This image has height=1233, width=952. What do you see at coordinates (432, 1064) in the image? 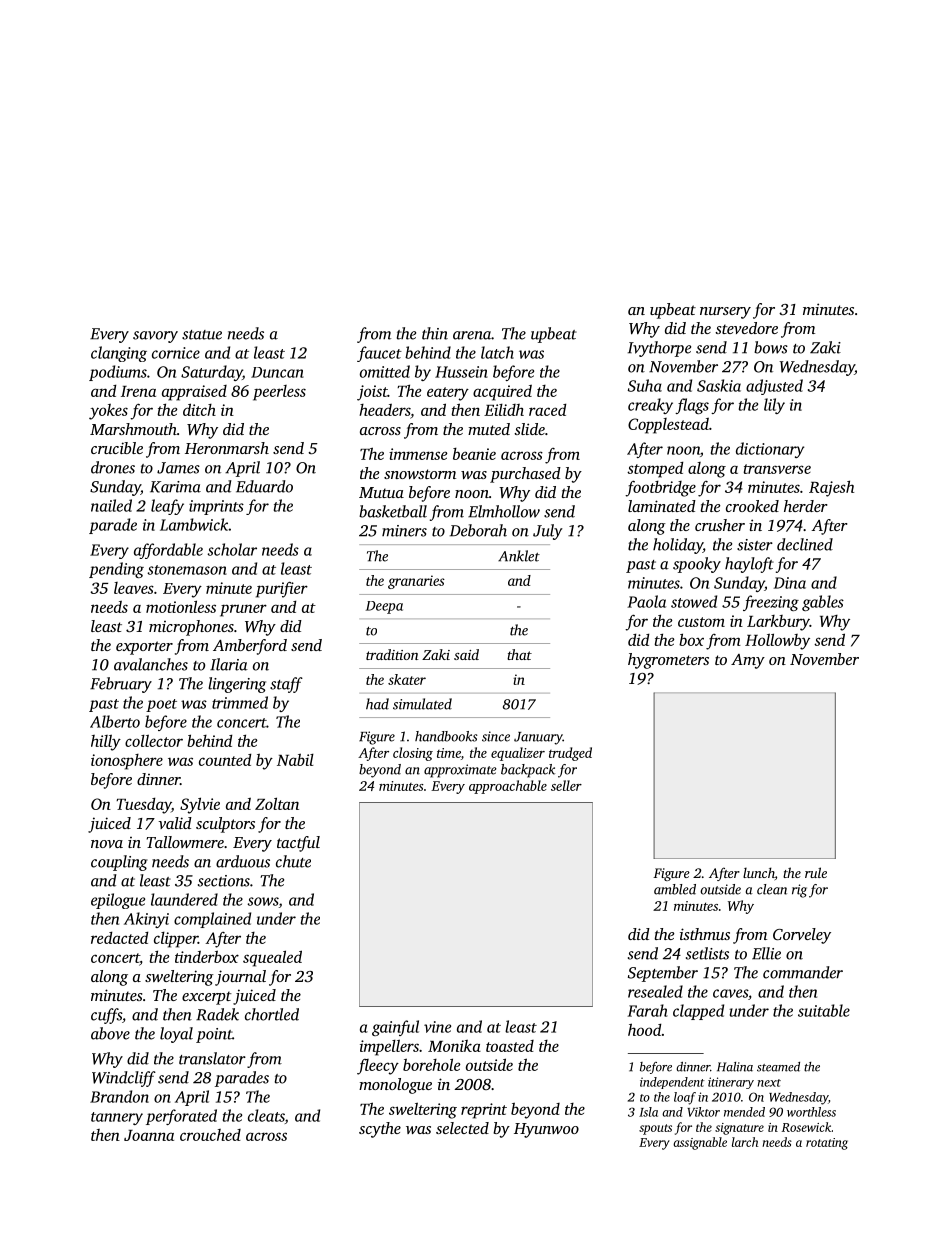
I see `borehole` at bounding box center [432, 1064].
